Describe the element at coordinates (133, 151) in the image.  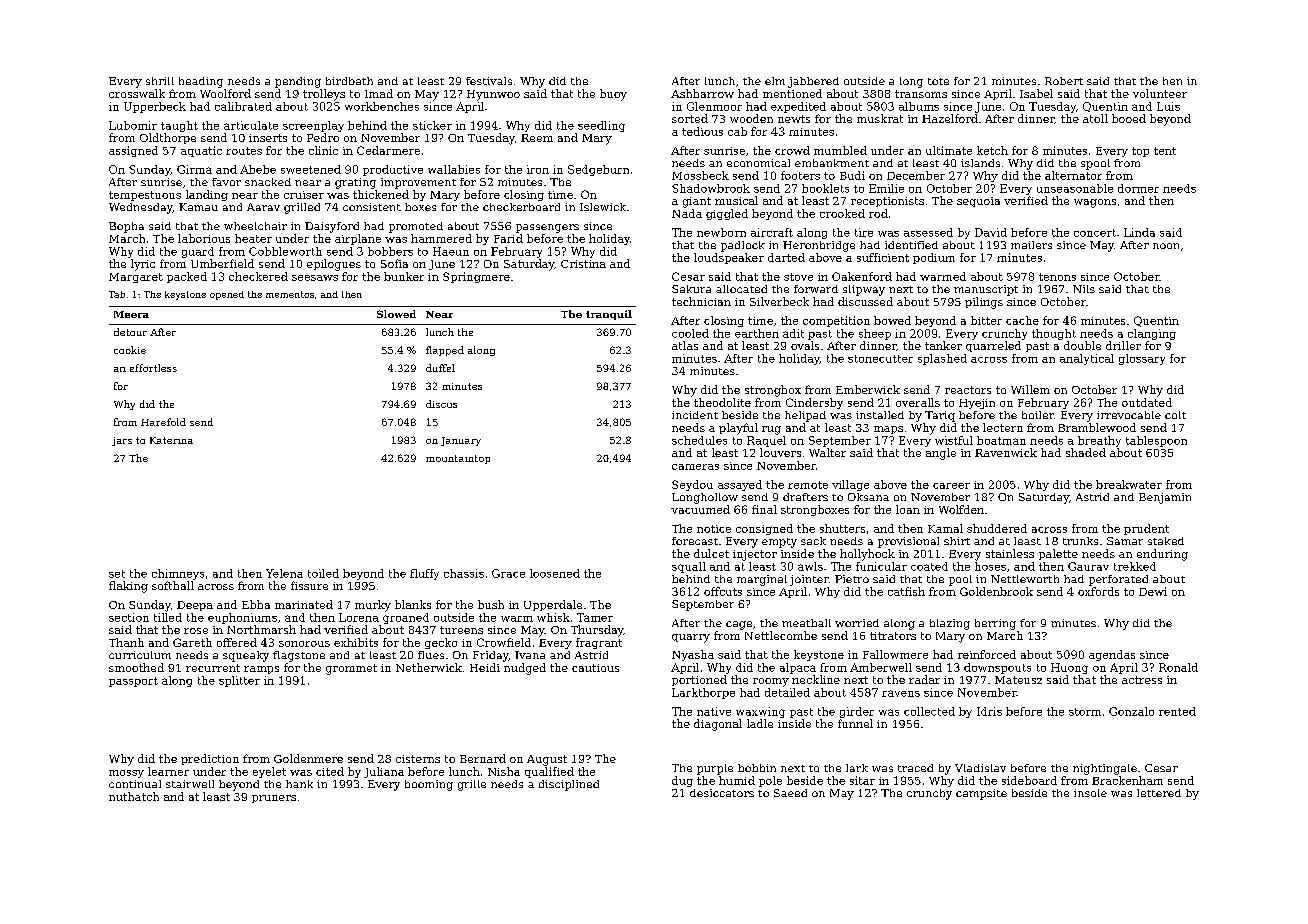
I see `assigned` at that location.
